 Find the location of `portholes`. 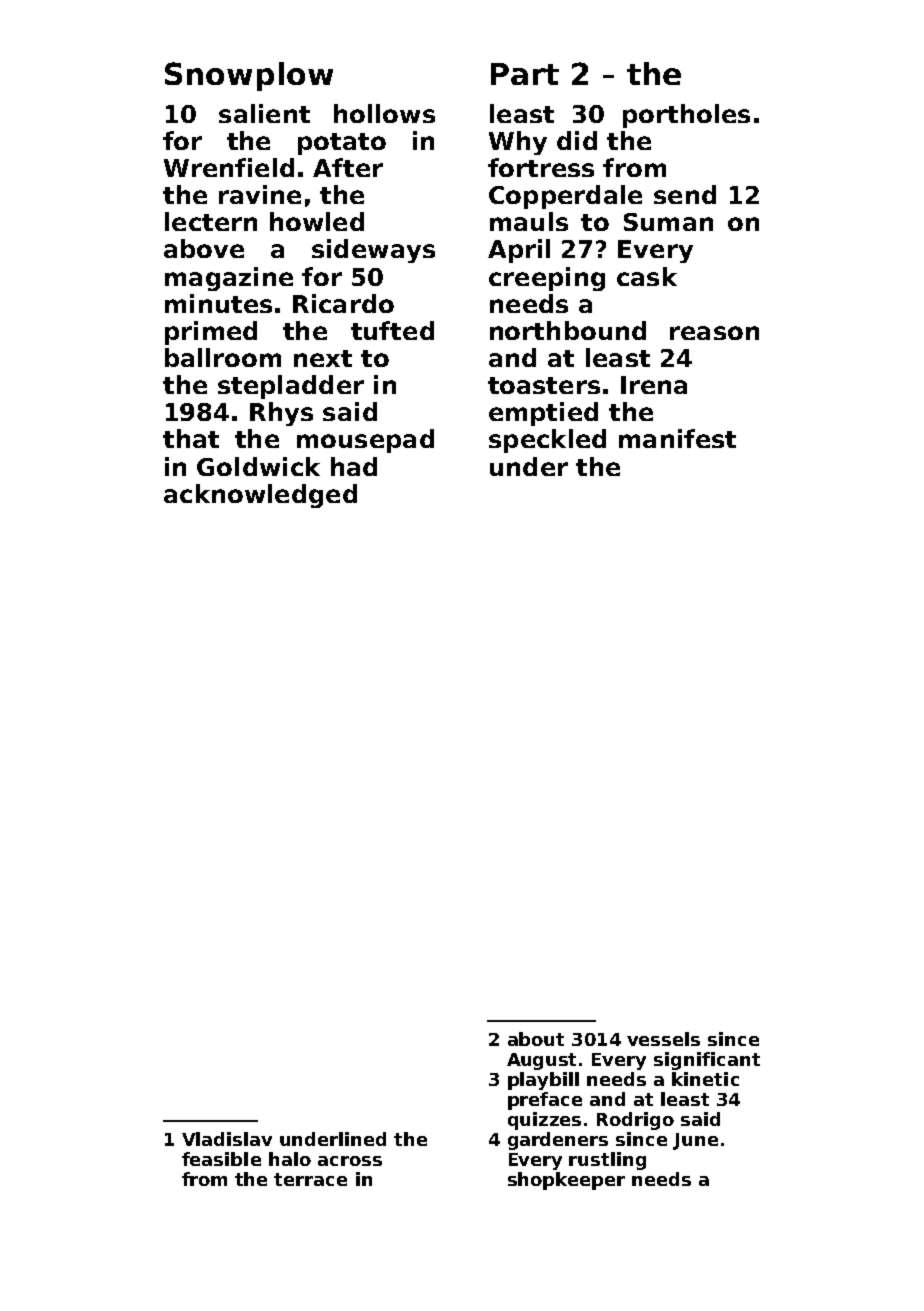

portholes is located at coordinates (686, 116).
